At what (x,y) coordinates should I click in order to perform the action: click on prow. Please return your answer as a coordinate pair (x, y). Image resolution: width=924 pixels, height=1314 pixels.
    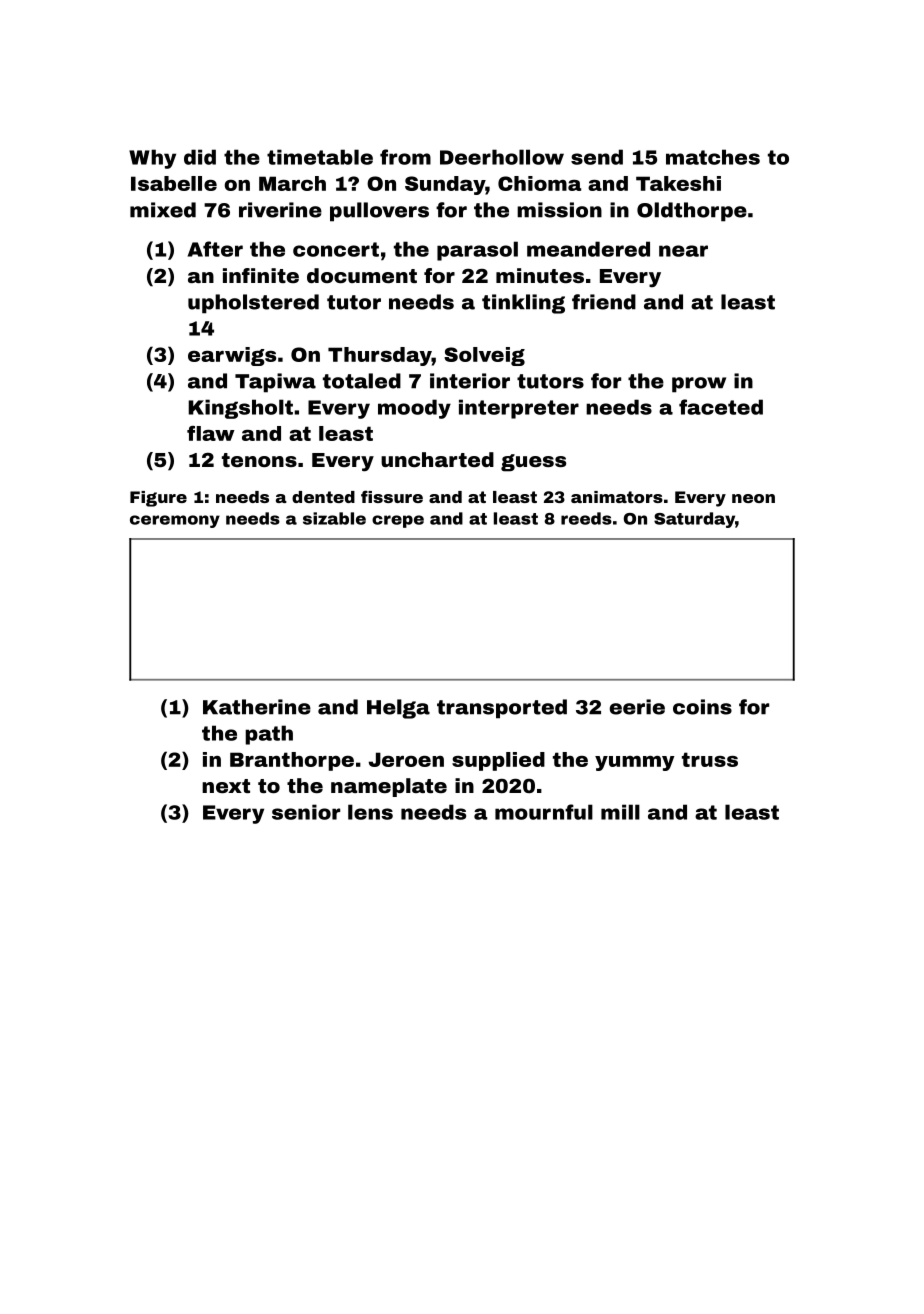
    Looking at the image, I should click on (699, 385).
